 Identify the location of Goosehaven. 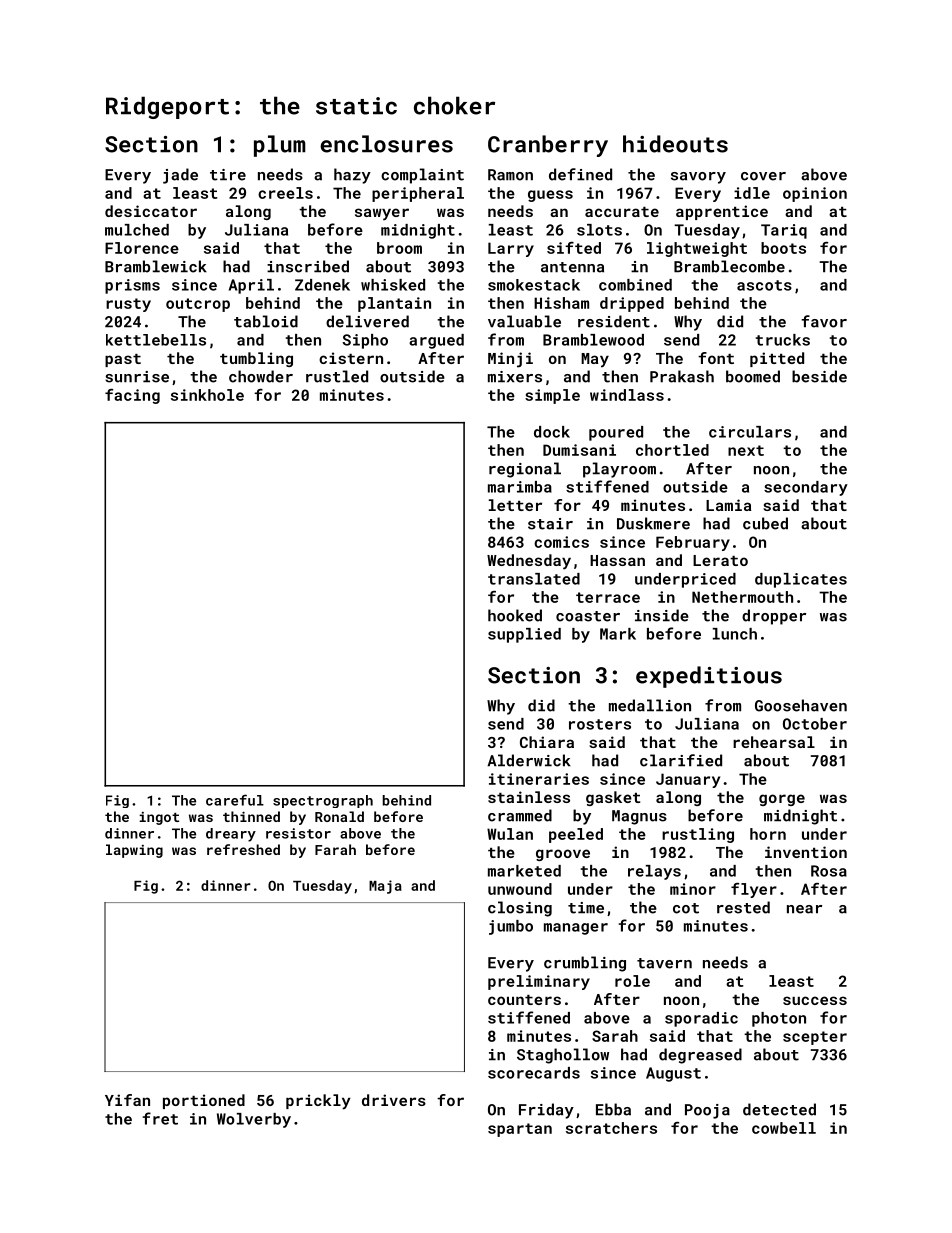
(801, 705).
